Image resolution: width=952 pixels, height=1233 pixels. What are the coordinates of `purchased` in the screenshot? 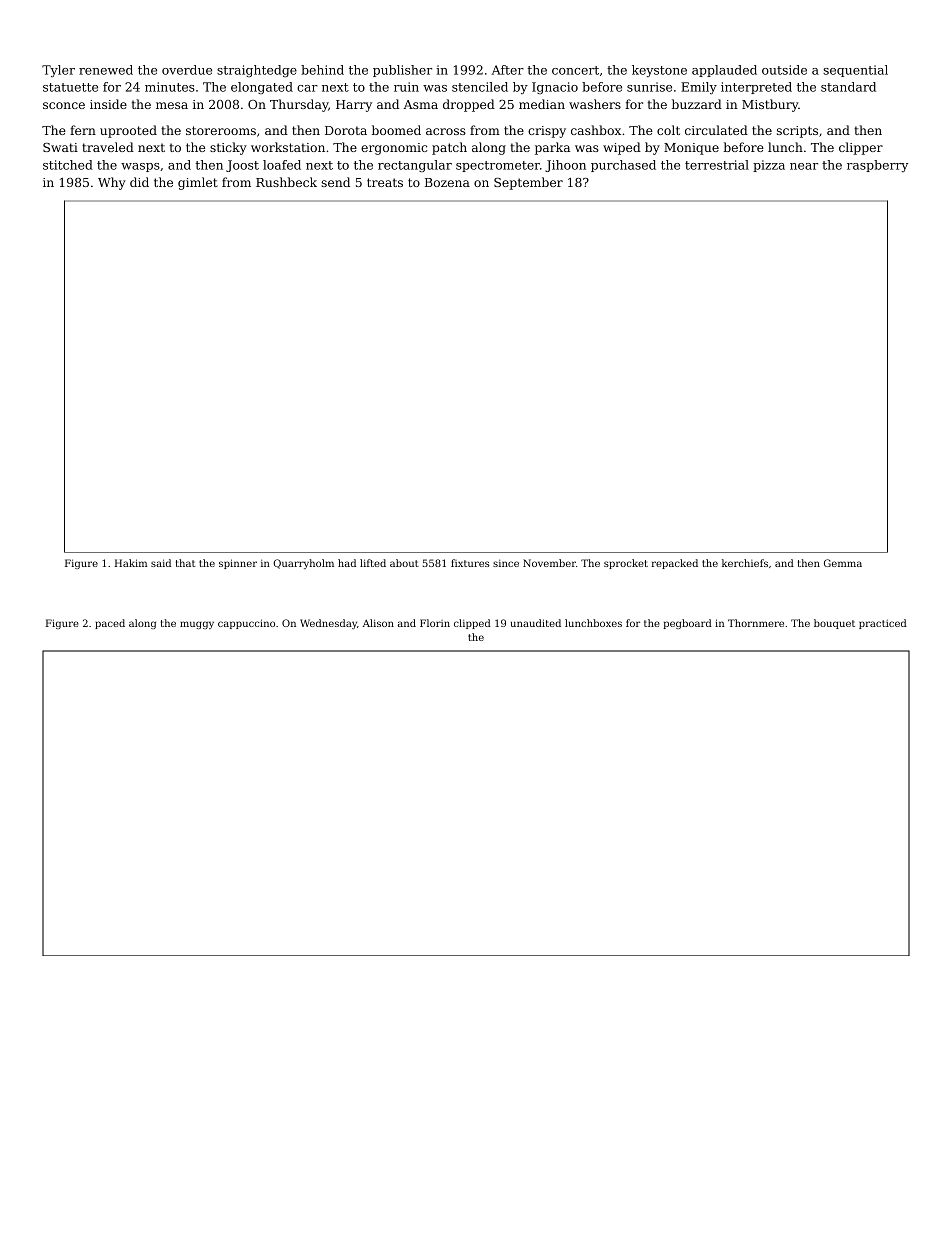 It's located at (623, 166).
